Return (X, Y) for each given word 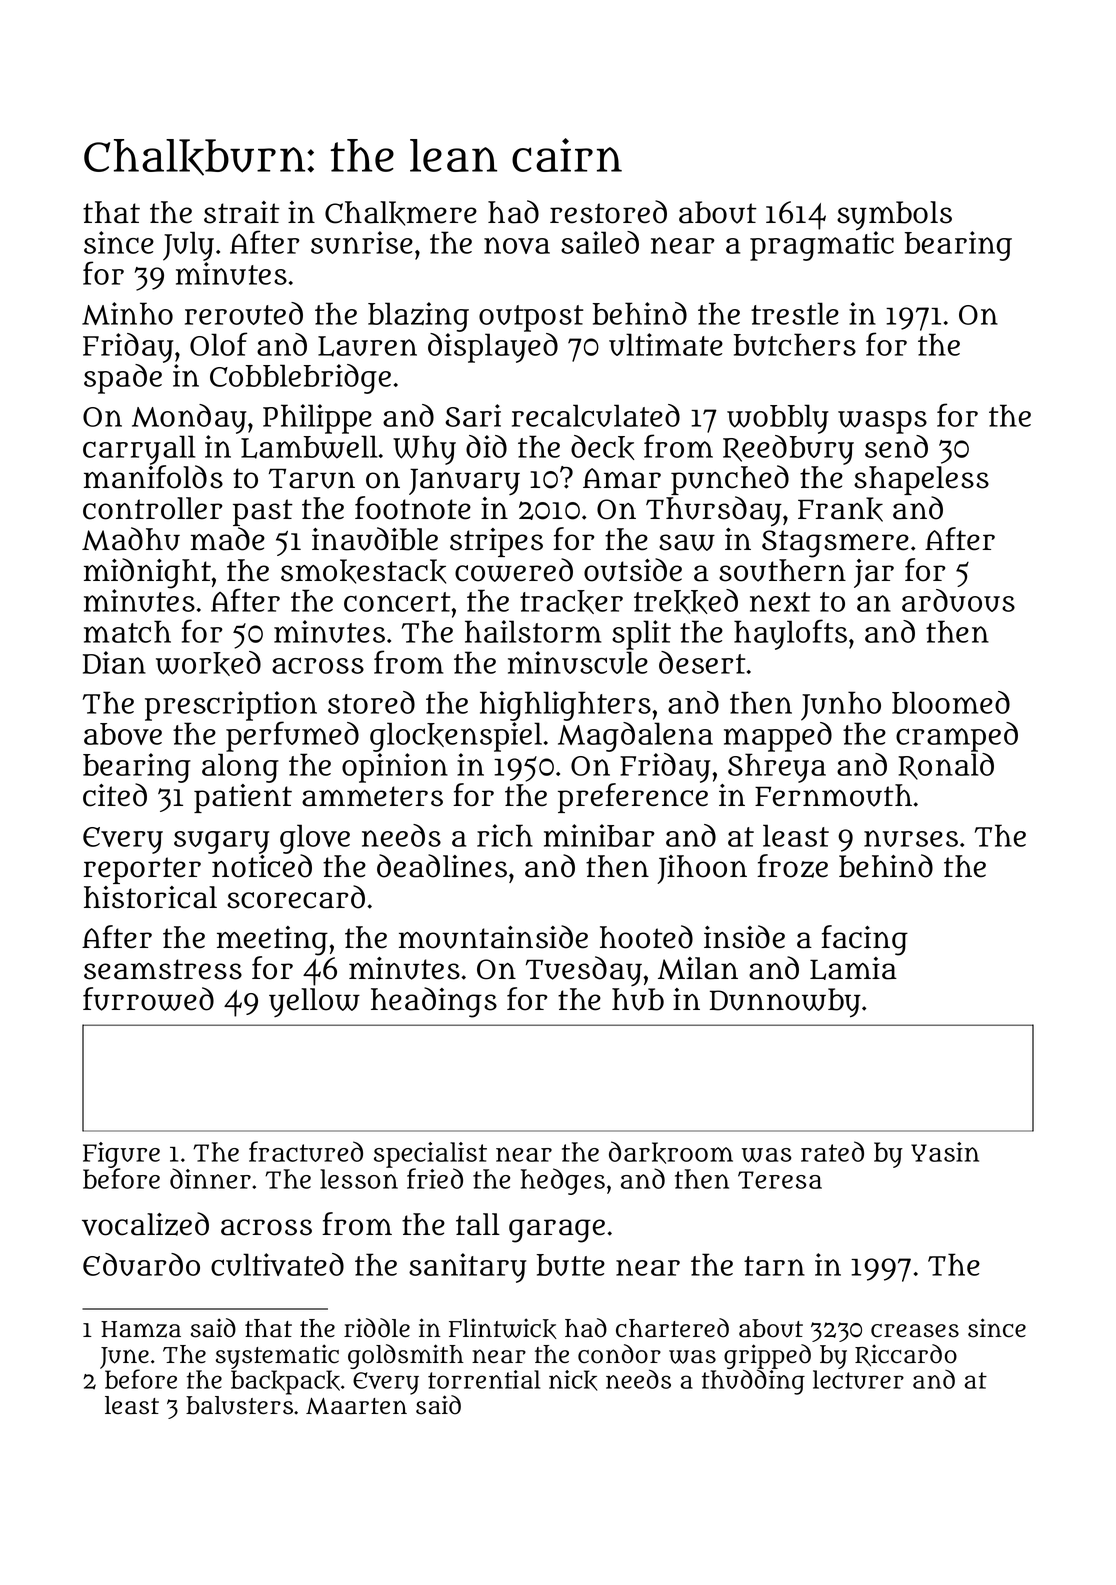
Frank (840, 509)
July (188, 246)
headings (434, 1002)
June (124, 1358)
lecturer (858, 1379)
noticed (262, 866)
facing (864, 940)
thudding (753, 1382)
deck (603, 447)
